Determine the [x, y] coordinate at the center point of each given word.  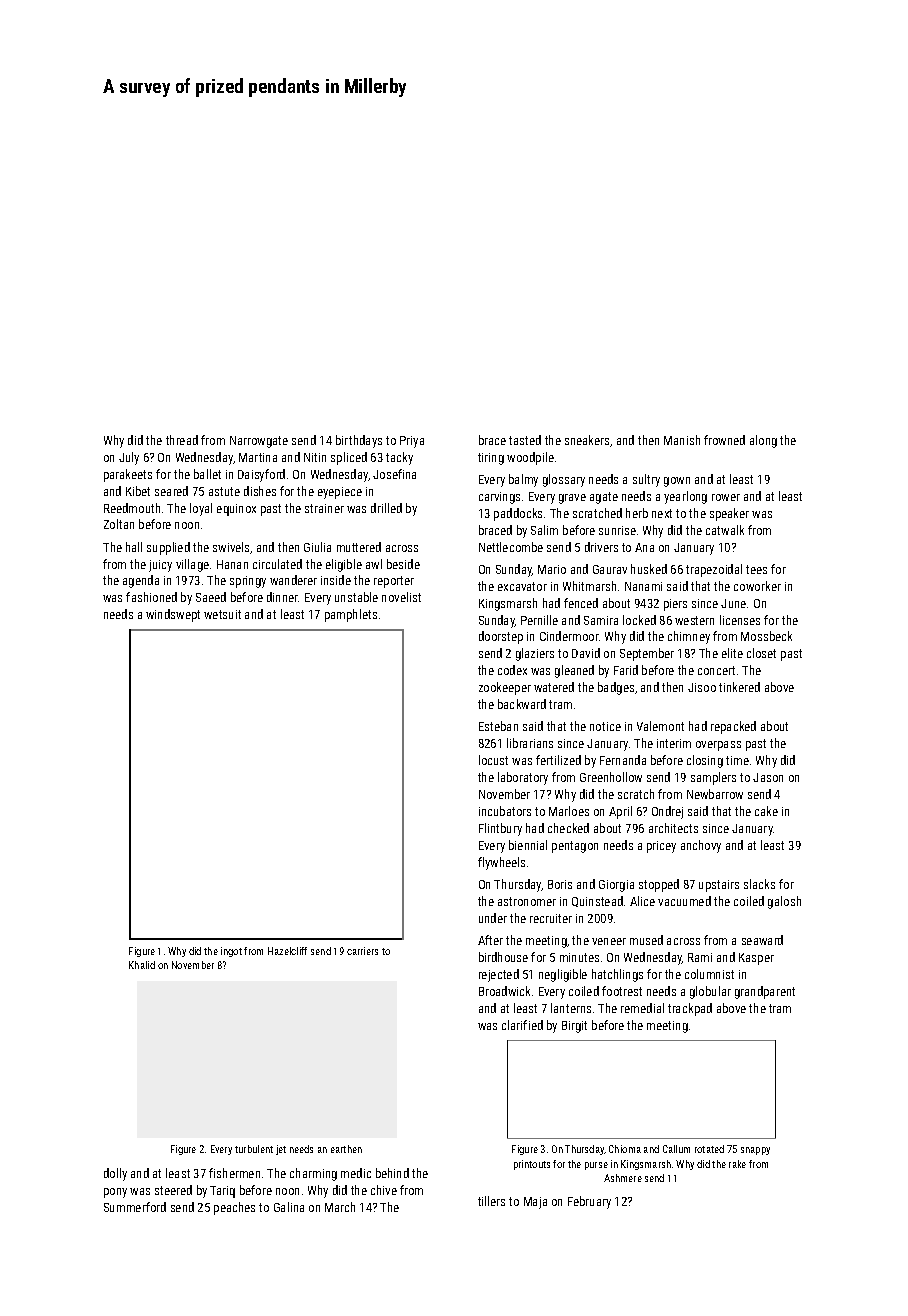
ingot [231, 952]
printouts [532, 1165]
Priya [412, 442]
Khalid [142, 965]
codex [512, 670]
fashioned [151, 597]
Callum [676, 1149]
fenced [581, 603]
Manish [682, 440]
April [620, 812]
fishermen [234, 1173]
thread [182, 440]
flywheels [501, 863]
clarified [522, 1025]
